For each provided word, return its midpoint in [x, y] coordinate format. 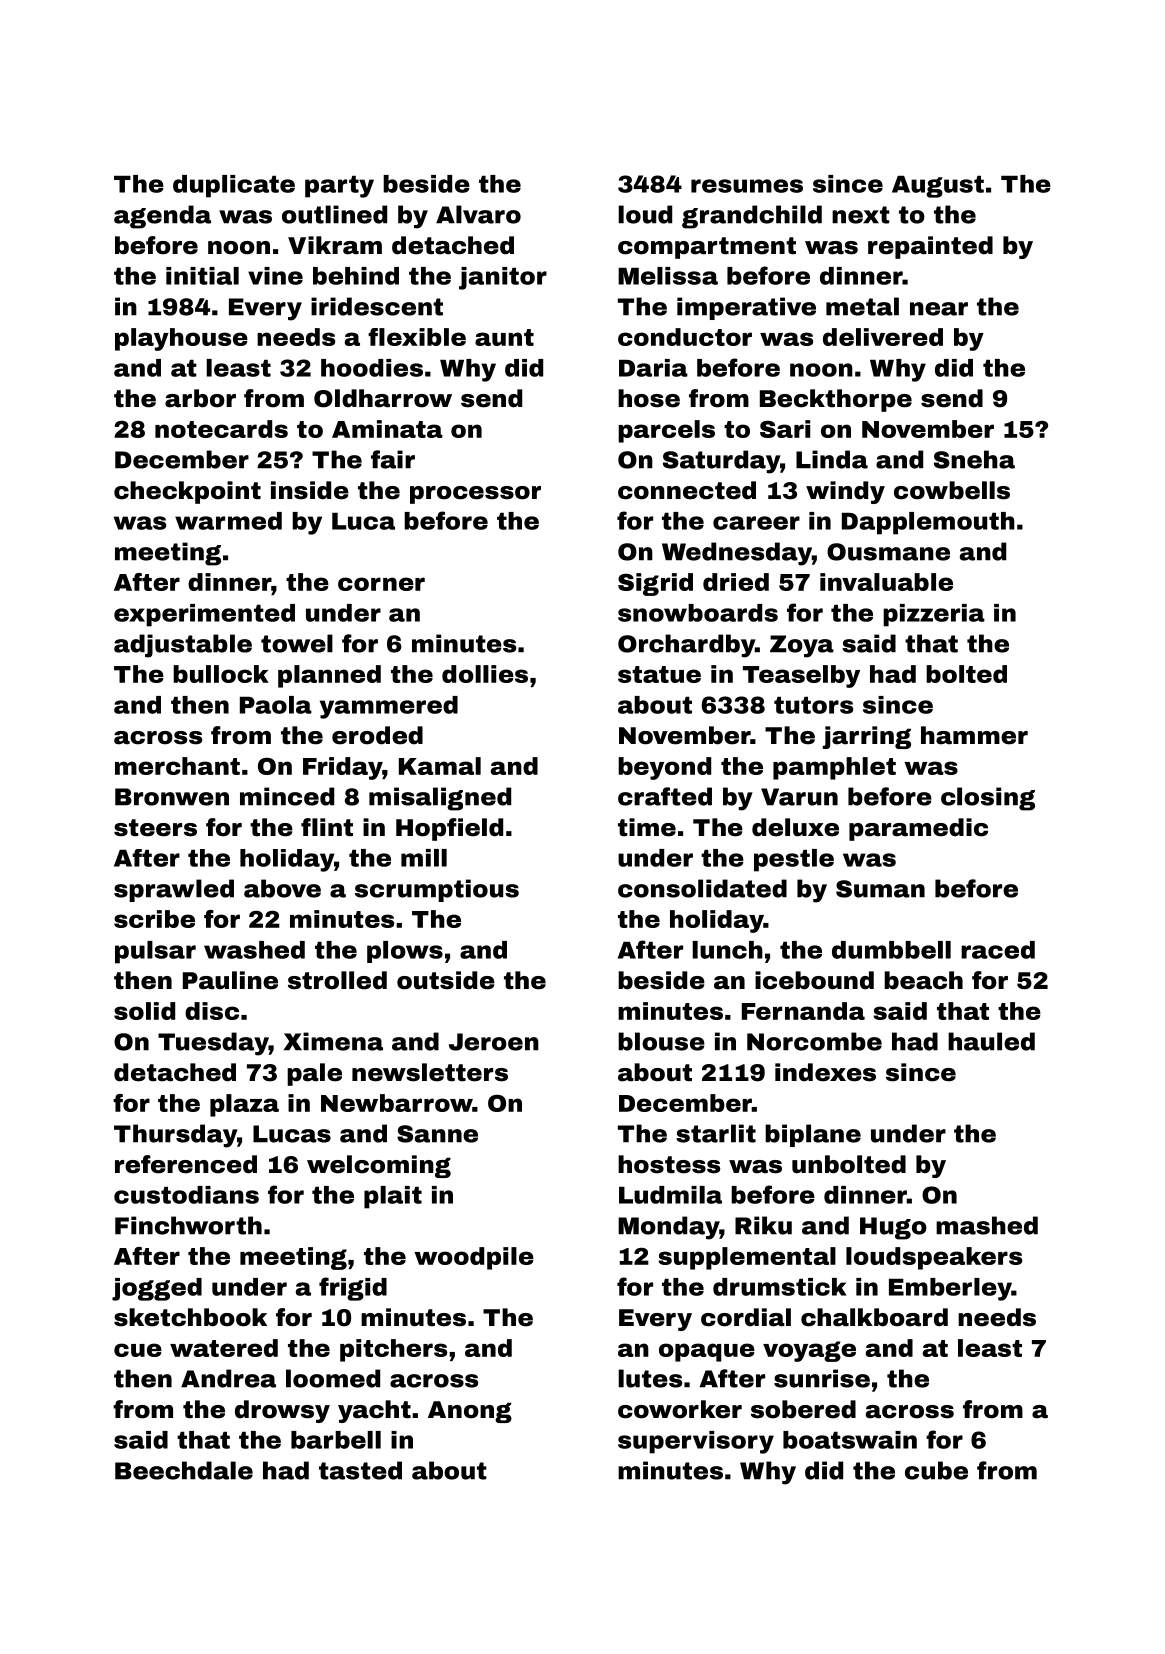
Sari [785, 429]
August [938, 187]
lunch [727, 950]
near [939, 309]
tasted [360, 1470]
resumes [747, 186]
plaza [244, 1105]
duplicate [234, 186]
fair [393, 459]
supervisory [696, 1442]
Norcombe [814, 1041]
